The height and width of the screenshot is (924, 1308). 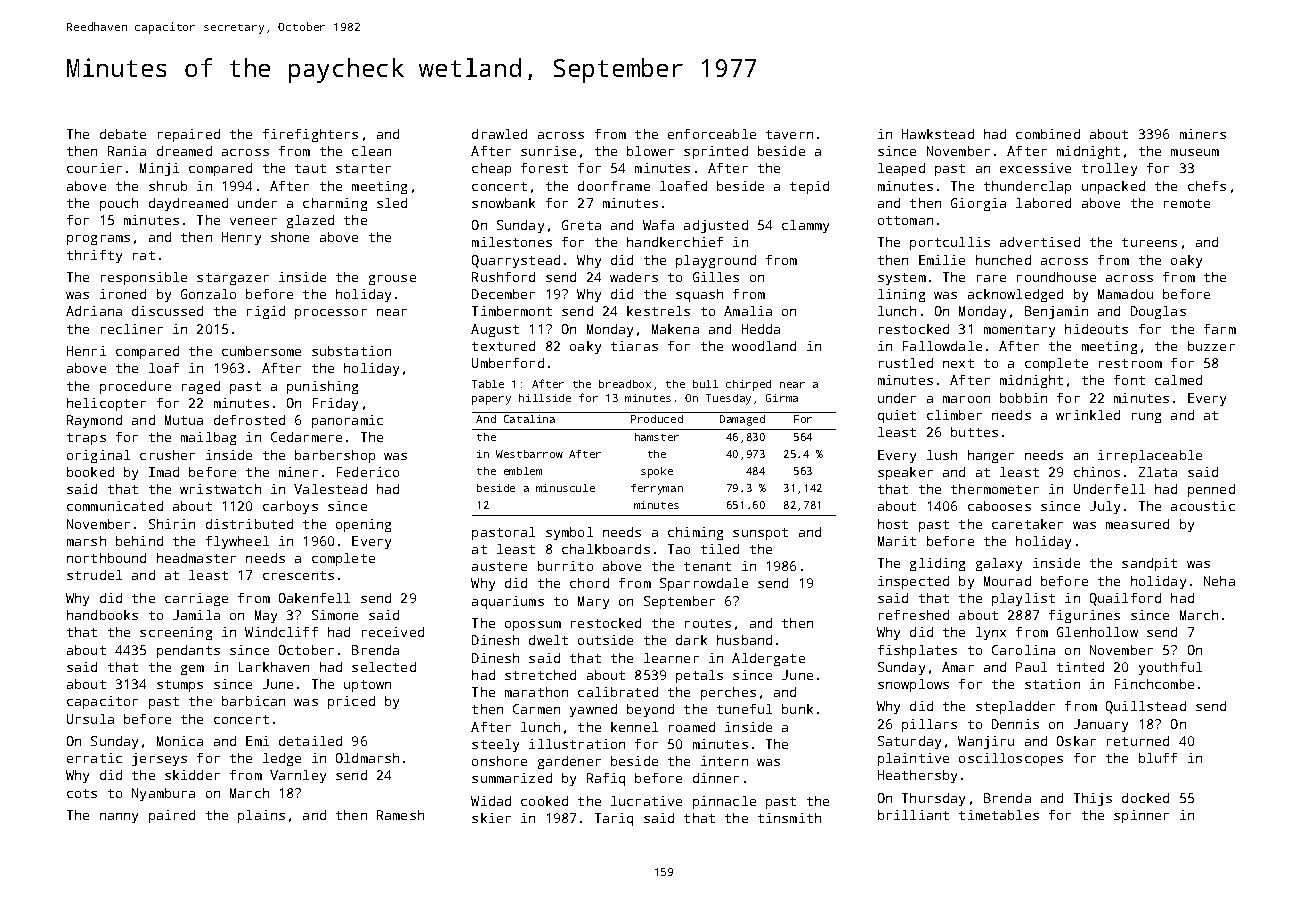 I want to click on stargazer, so click(x=233, y=279).
